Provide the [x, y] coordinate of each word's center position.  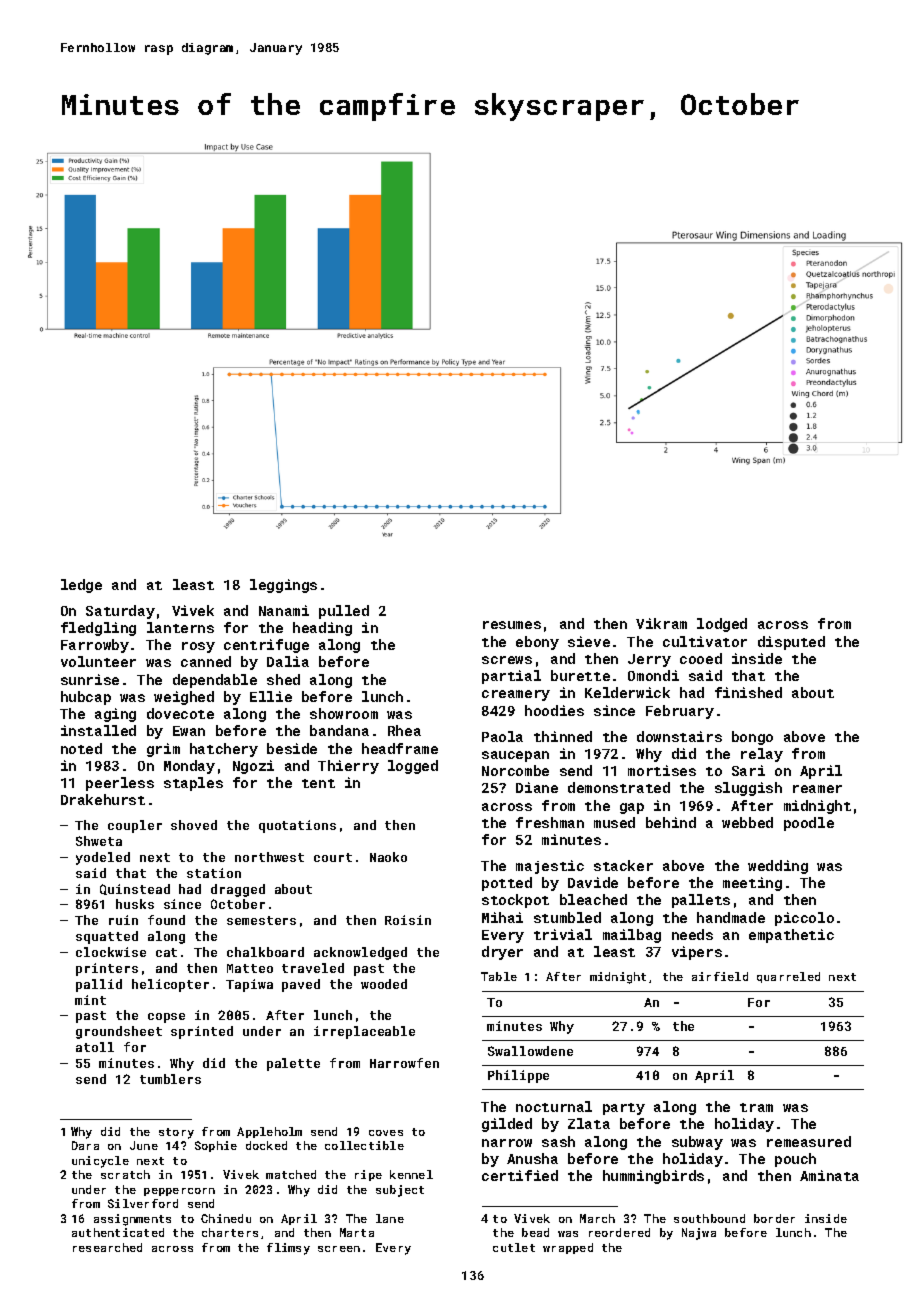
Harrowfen [404, 1063]
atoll [95, 1047]
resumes [512, 625]
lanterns [180, 627]
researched [107, 1247]
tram [756, 1107]
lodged [722, 625]
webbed [747, 822]
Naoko [388, 857]
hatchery [224, 750]
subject [400, 1191]
